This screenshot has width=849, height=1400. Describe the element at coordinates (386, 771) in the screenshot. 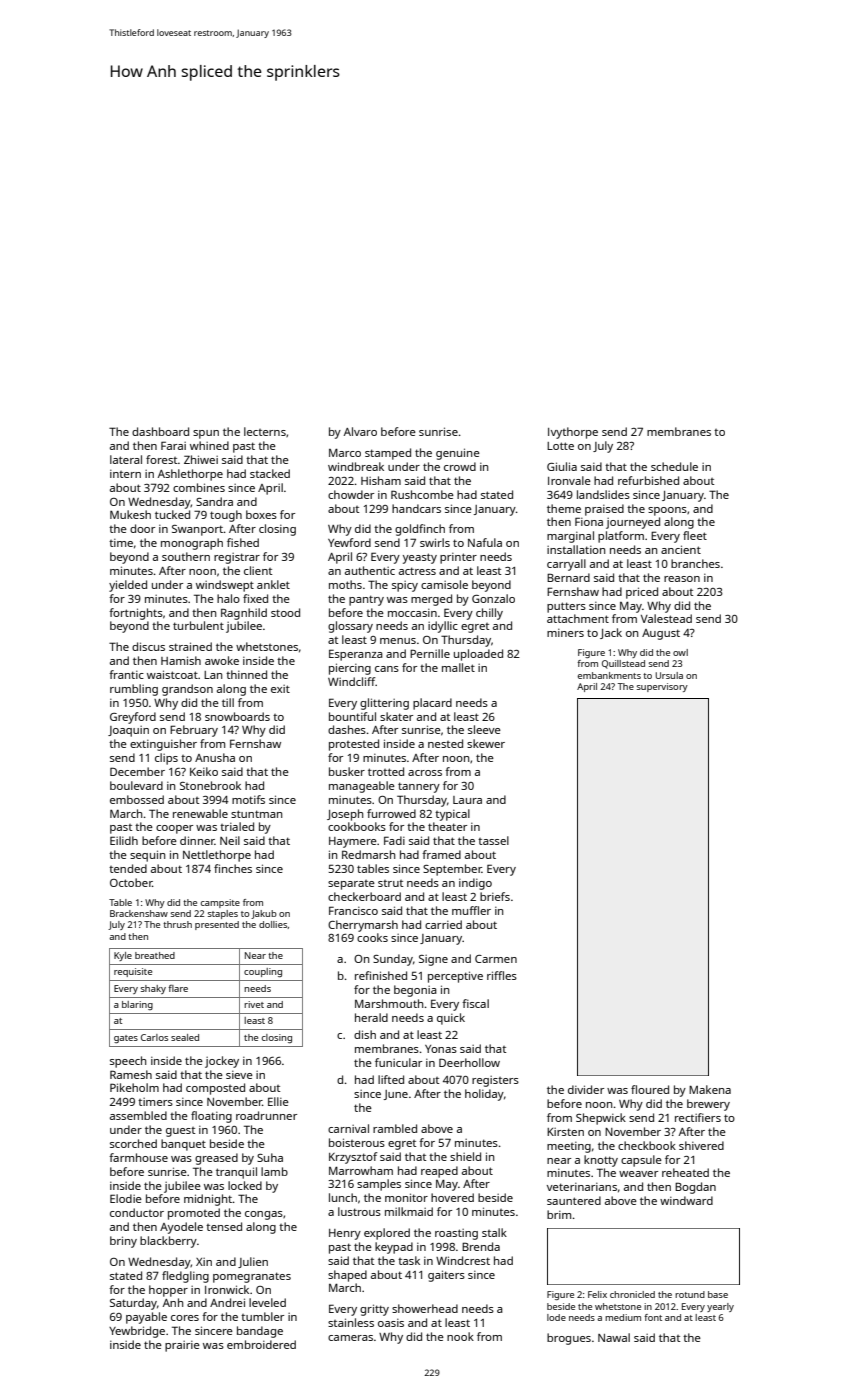

I see `trotted` at that location.
